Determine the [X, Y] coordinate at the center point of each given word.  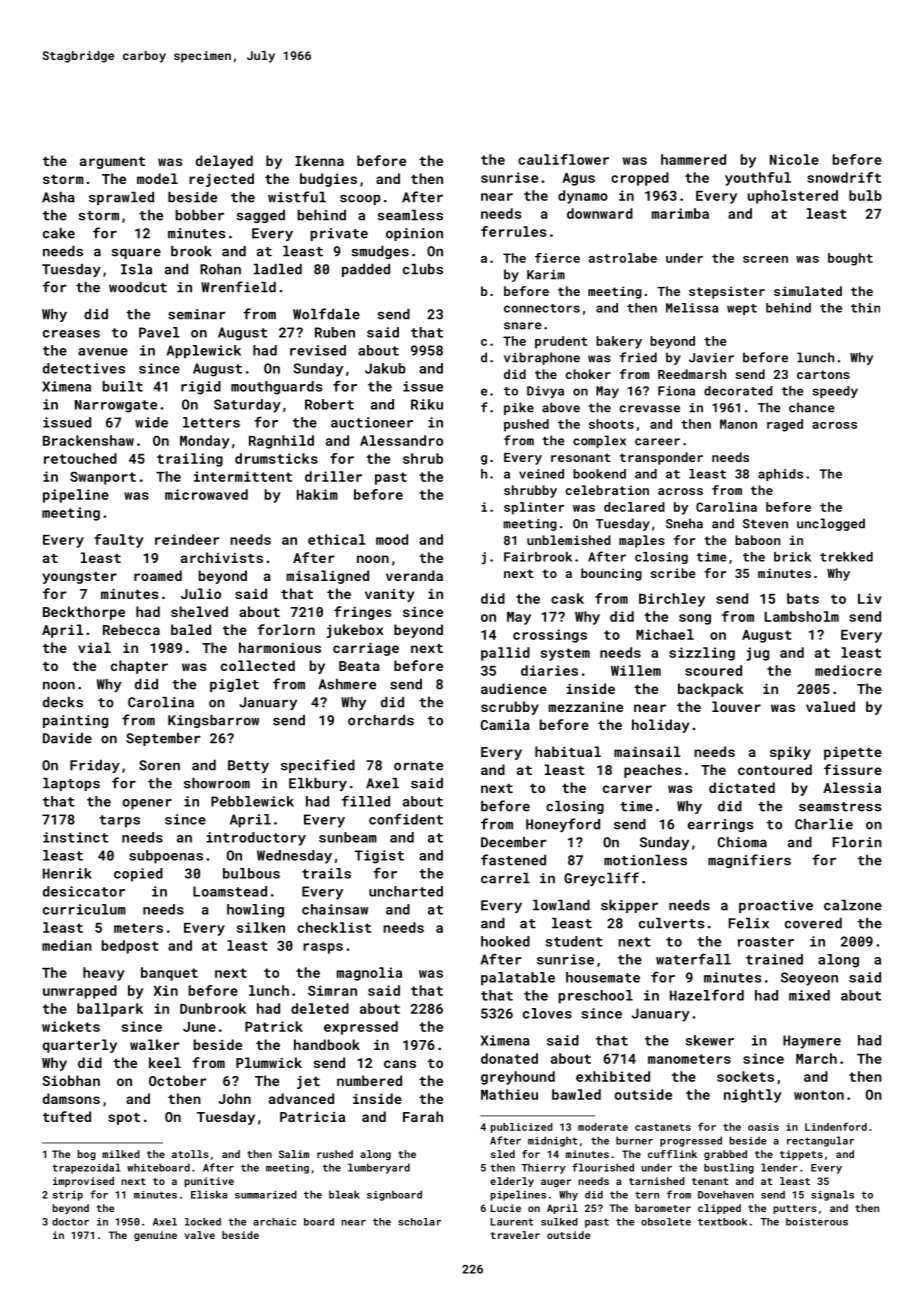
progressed [691, 1141]
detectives [84, 368]
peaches [653, 771]
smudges [380, 252]
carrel [505, 878]
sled [503, 1154]
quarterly [80, 1046]
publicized [522, 1128]
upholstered [793, 197]
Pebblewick [252, 801]
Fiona [676, 391]
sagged [260, 216]
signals [832, 1195]
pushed [526, 425]
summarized [266, 1194]
